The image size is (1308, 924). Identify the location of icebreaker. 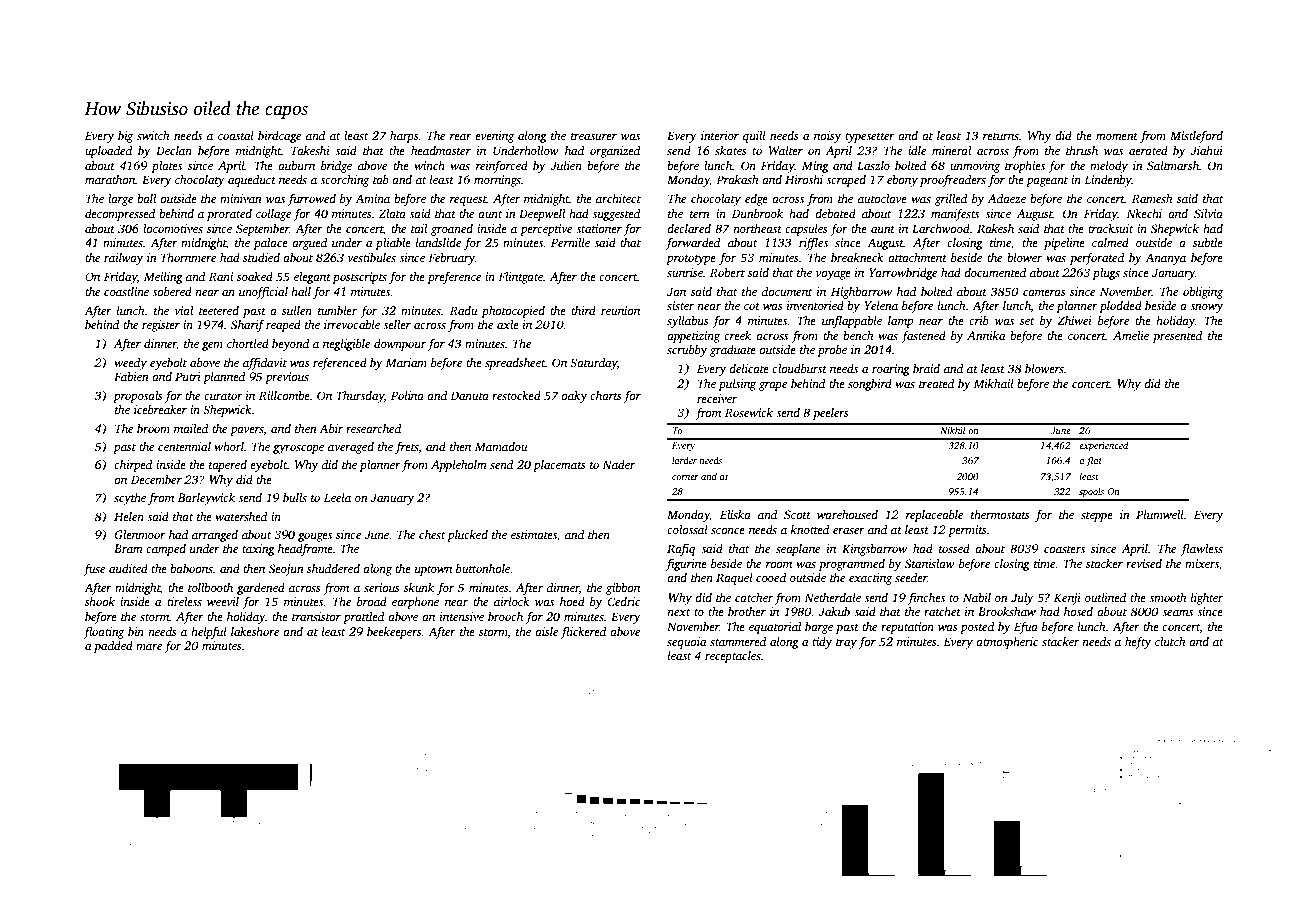
(160, 409).
